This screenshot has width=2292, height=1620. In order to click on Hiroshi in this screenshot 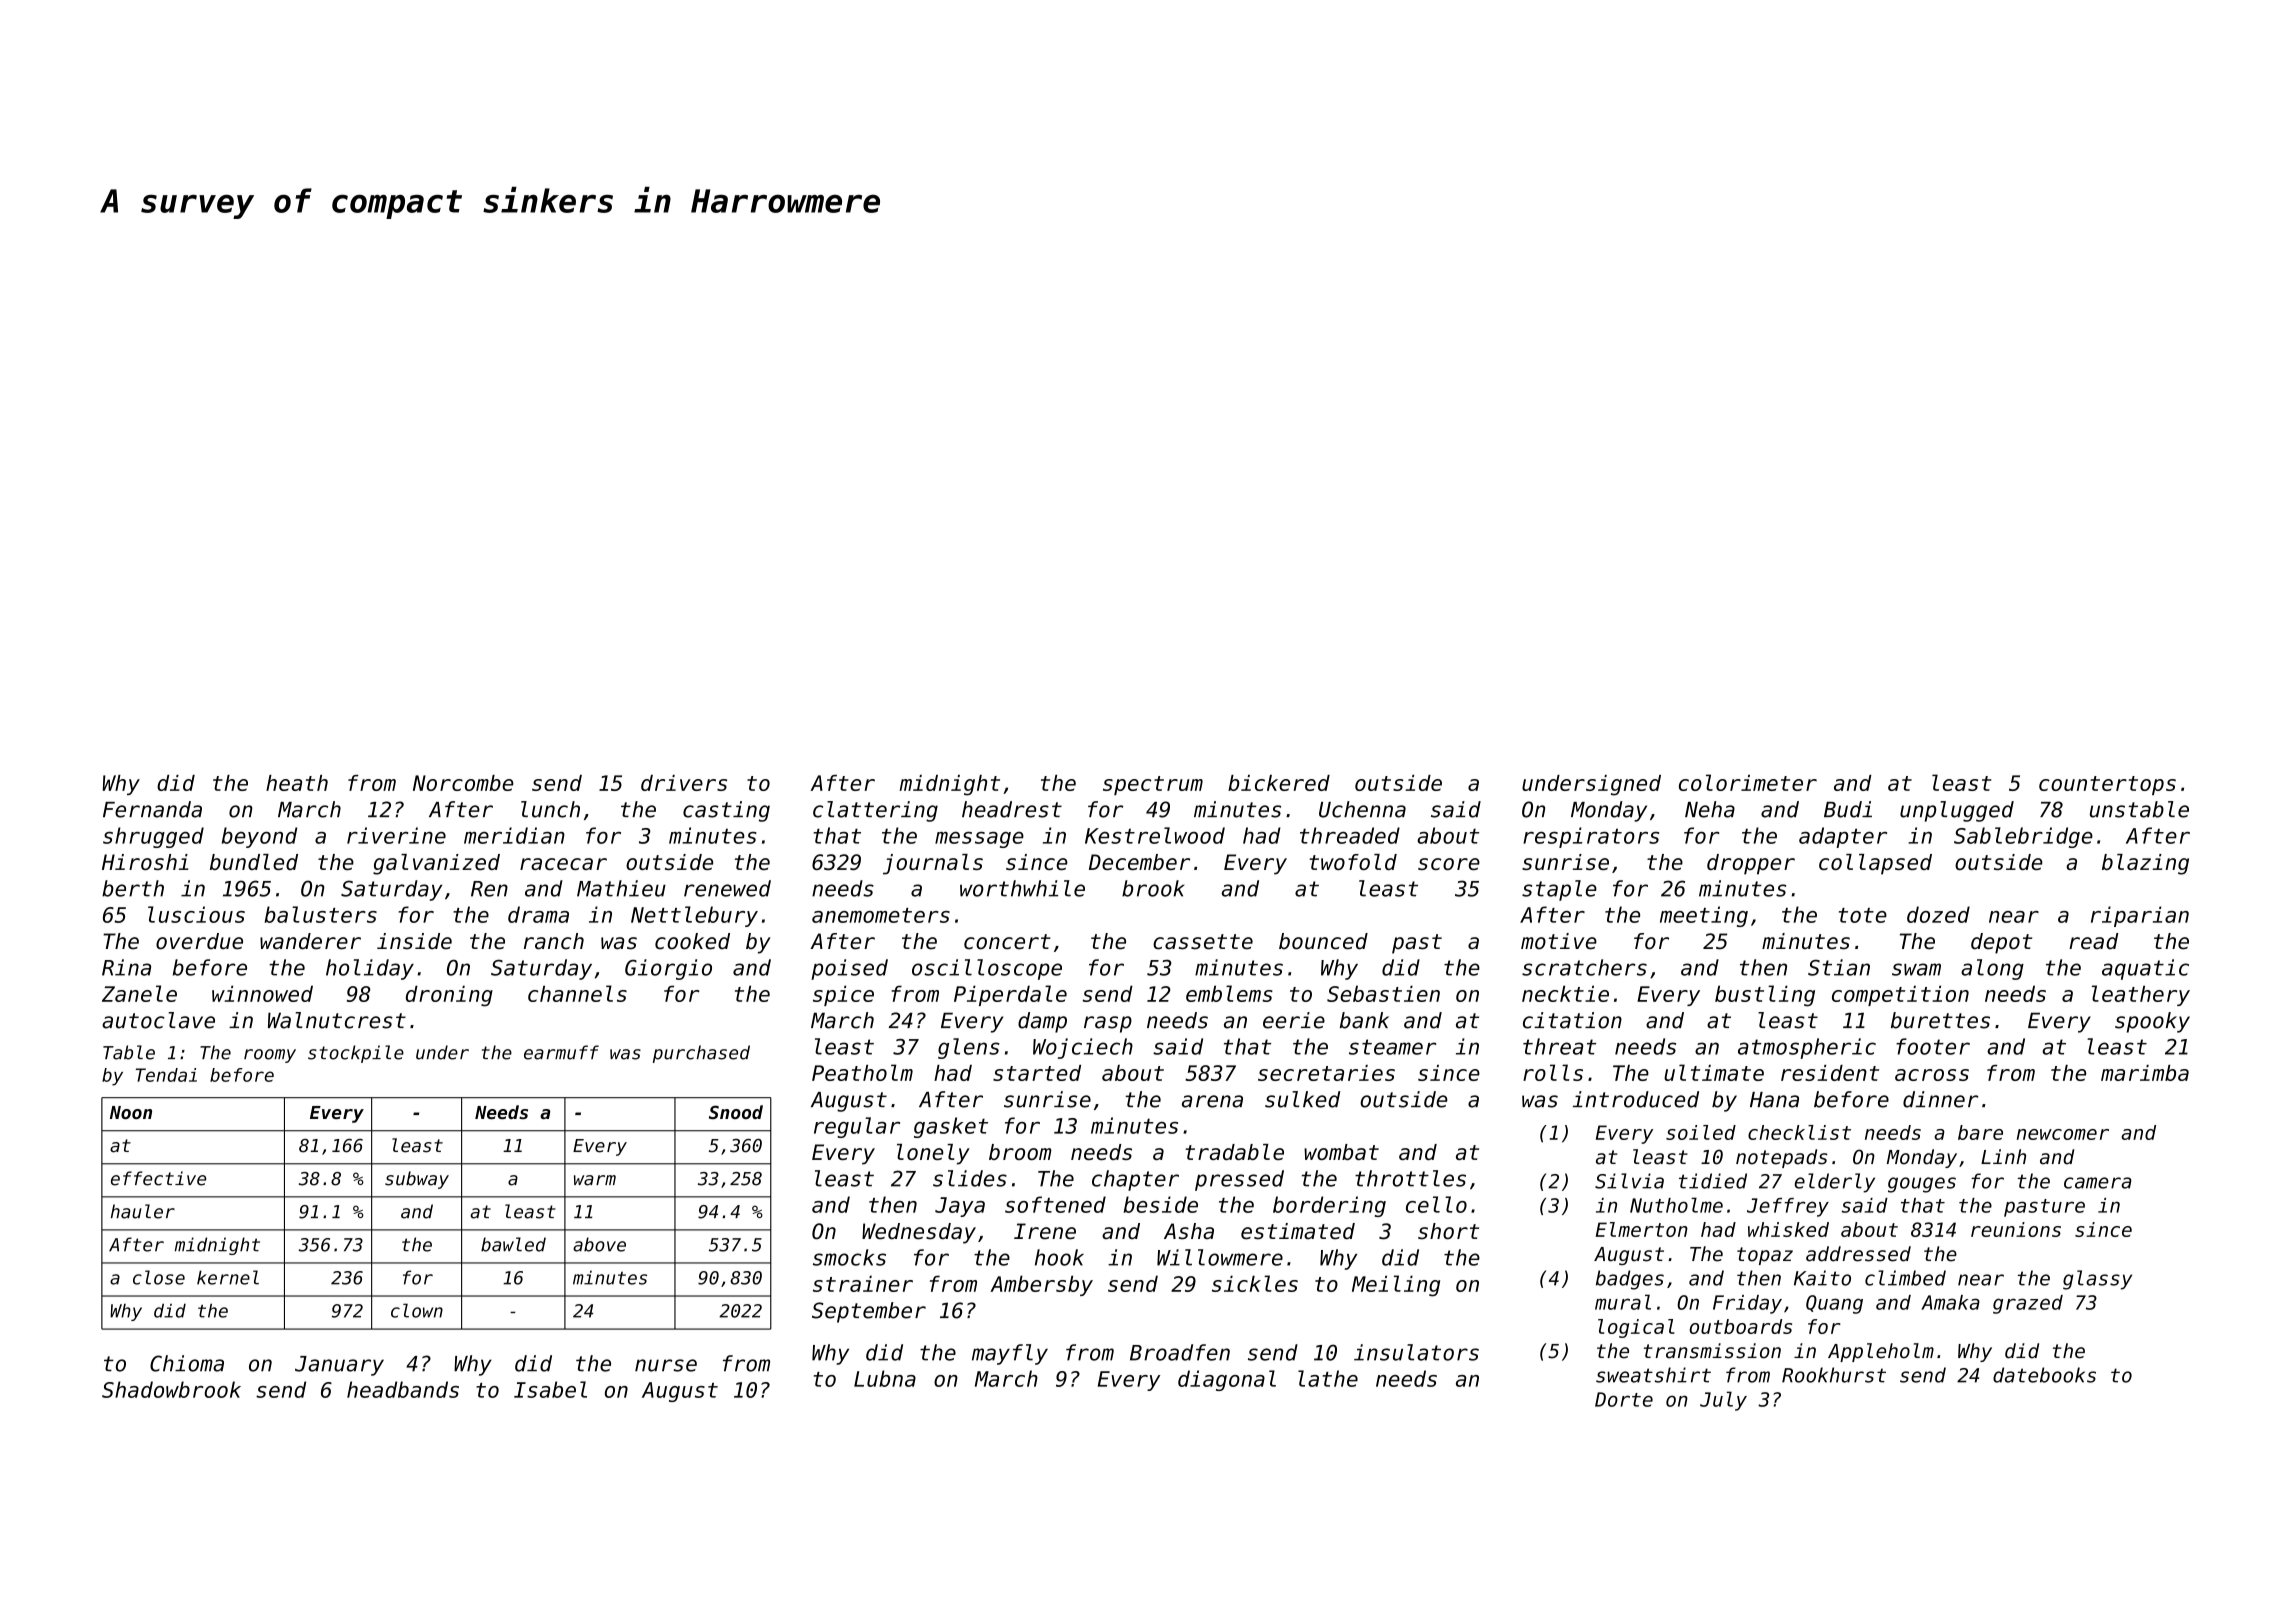, I will do `click(145, 862)`.
